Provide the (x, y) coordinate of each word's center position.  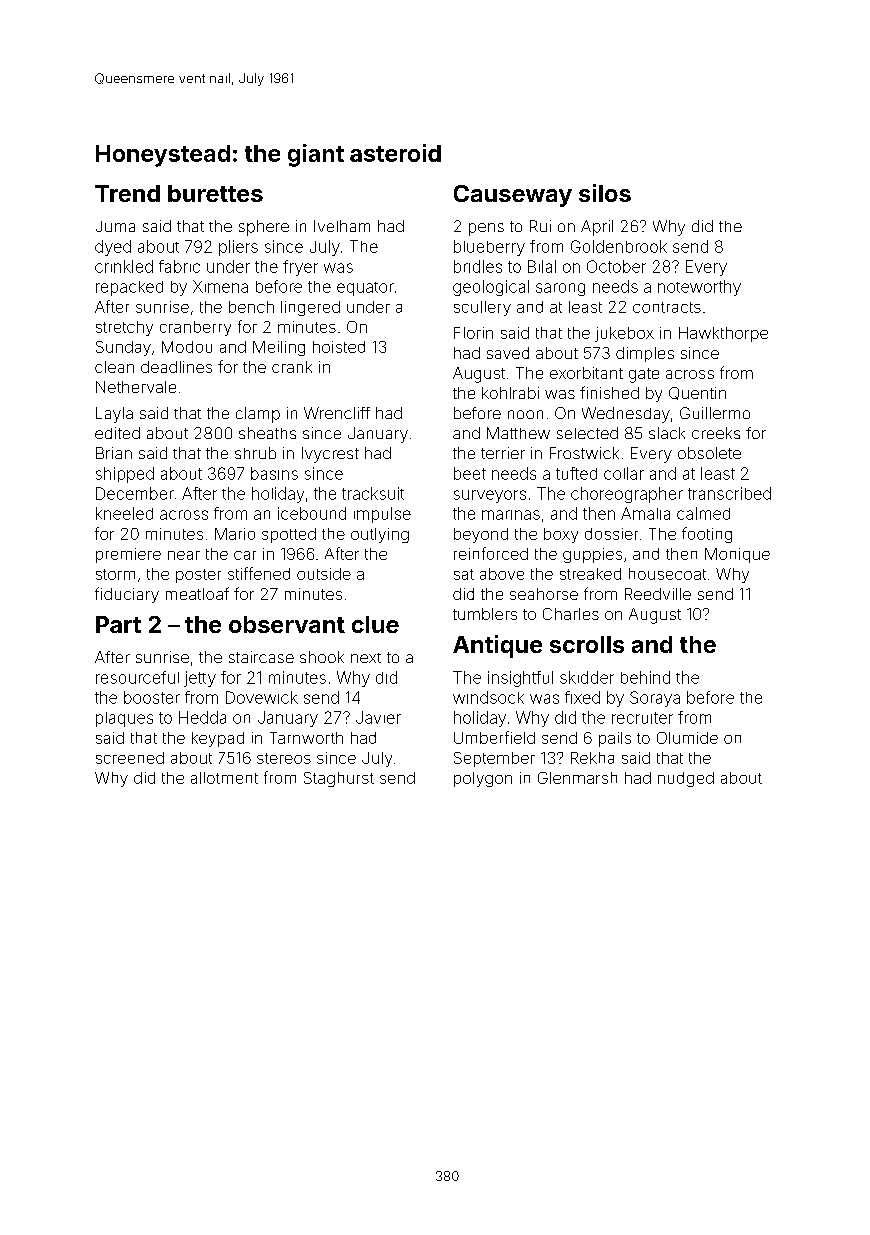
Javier (378, 717)
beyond (481, 535)
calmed (703, 513)
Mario (235, 534)
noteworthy (699, 288)
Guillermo (715, 413)
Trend (127, 193)
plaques (124, 719)
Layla (114, 415)
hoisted (339, 347)
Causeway (513, 196)
